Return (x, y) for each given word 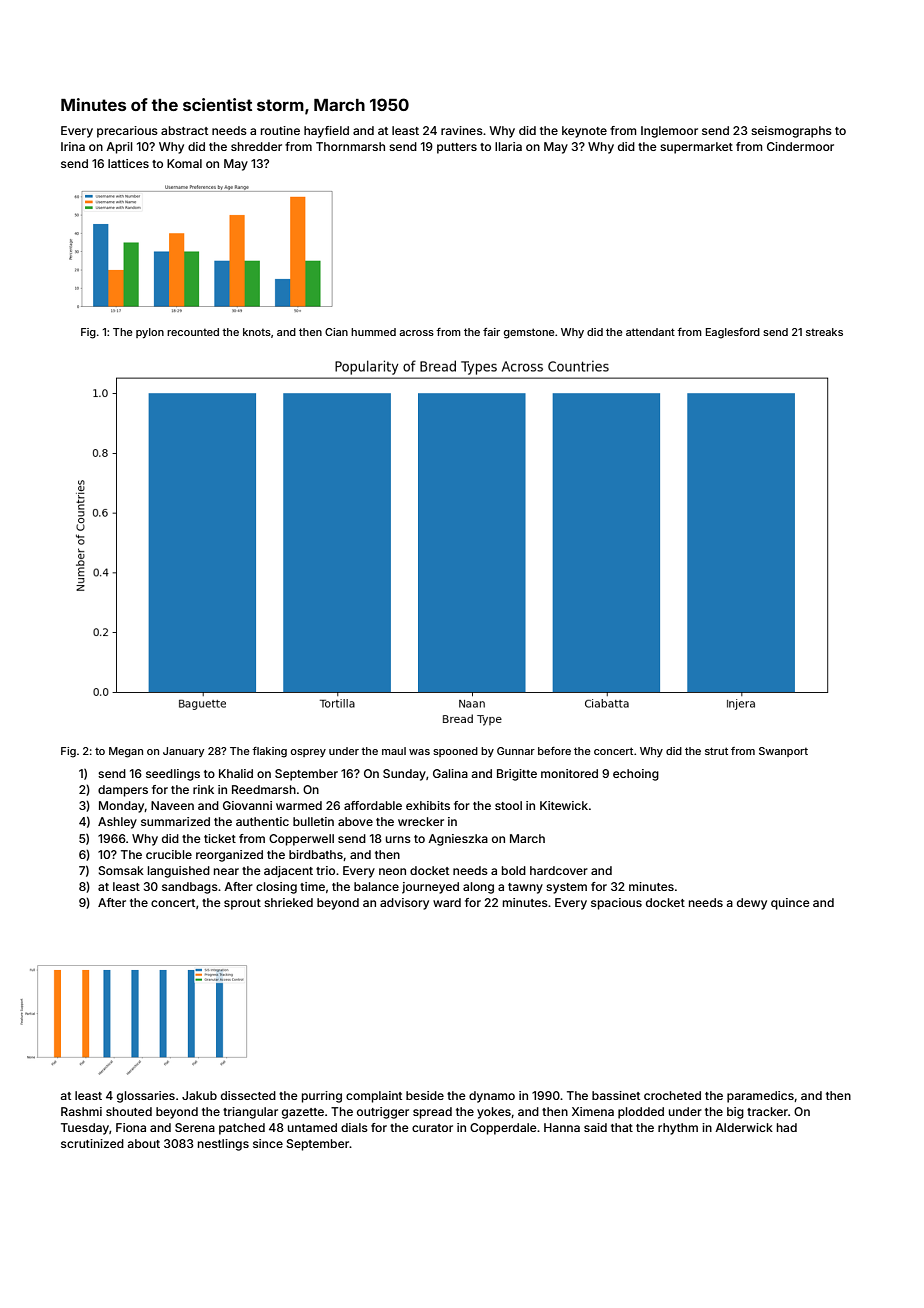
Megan (126, 752)
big (735, 1113)
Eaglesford (733, 333)
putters (457, 148)
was (419, 752)
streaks (824, 332)
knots (257, 332)
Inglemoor (669, 132)
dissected (248, 1095)
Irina (73, 146)
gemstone (529, 333)
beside (425, 1095)
